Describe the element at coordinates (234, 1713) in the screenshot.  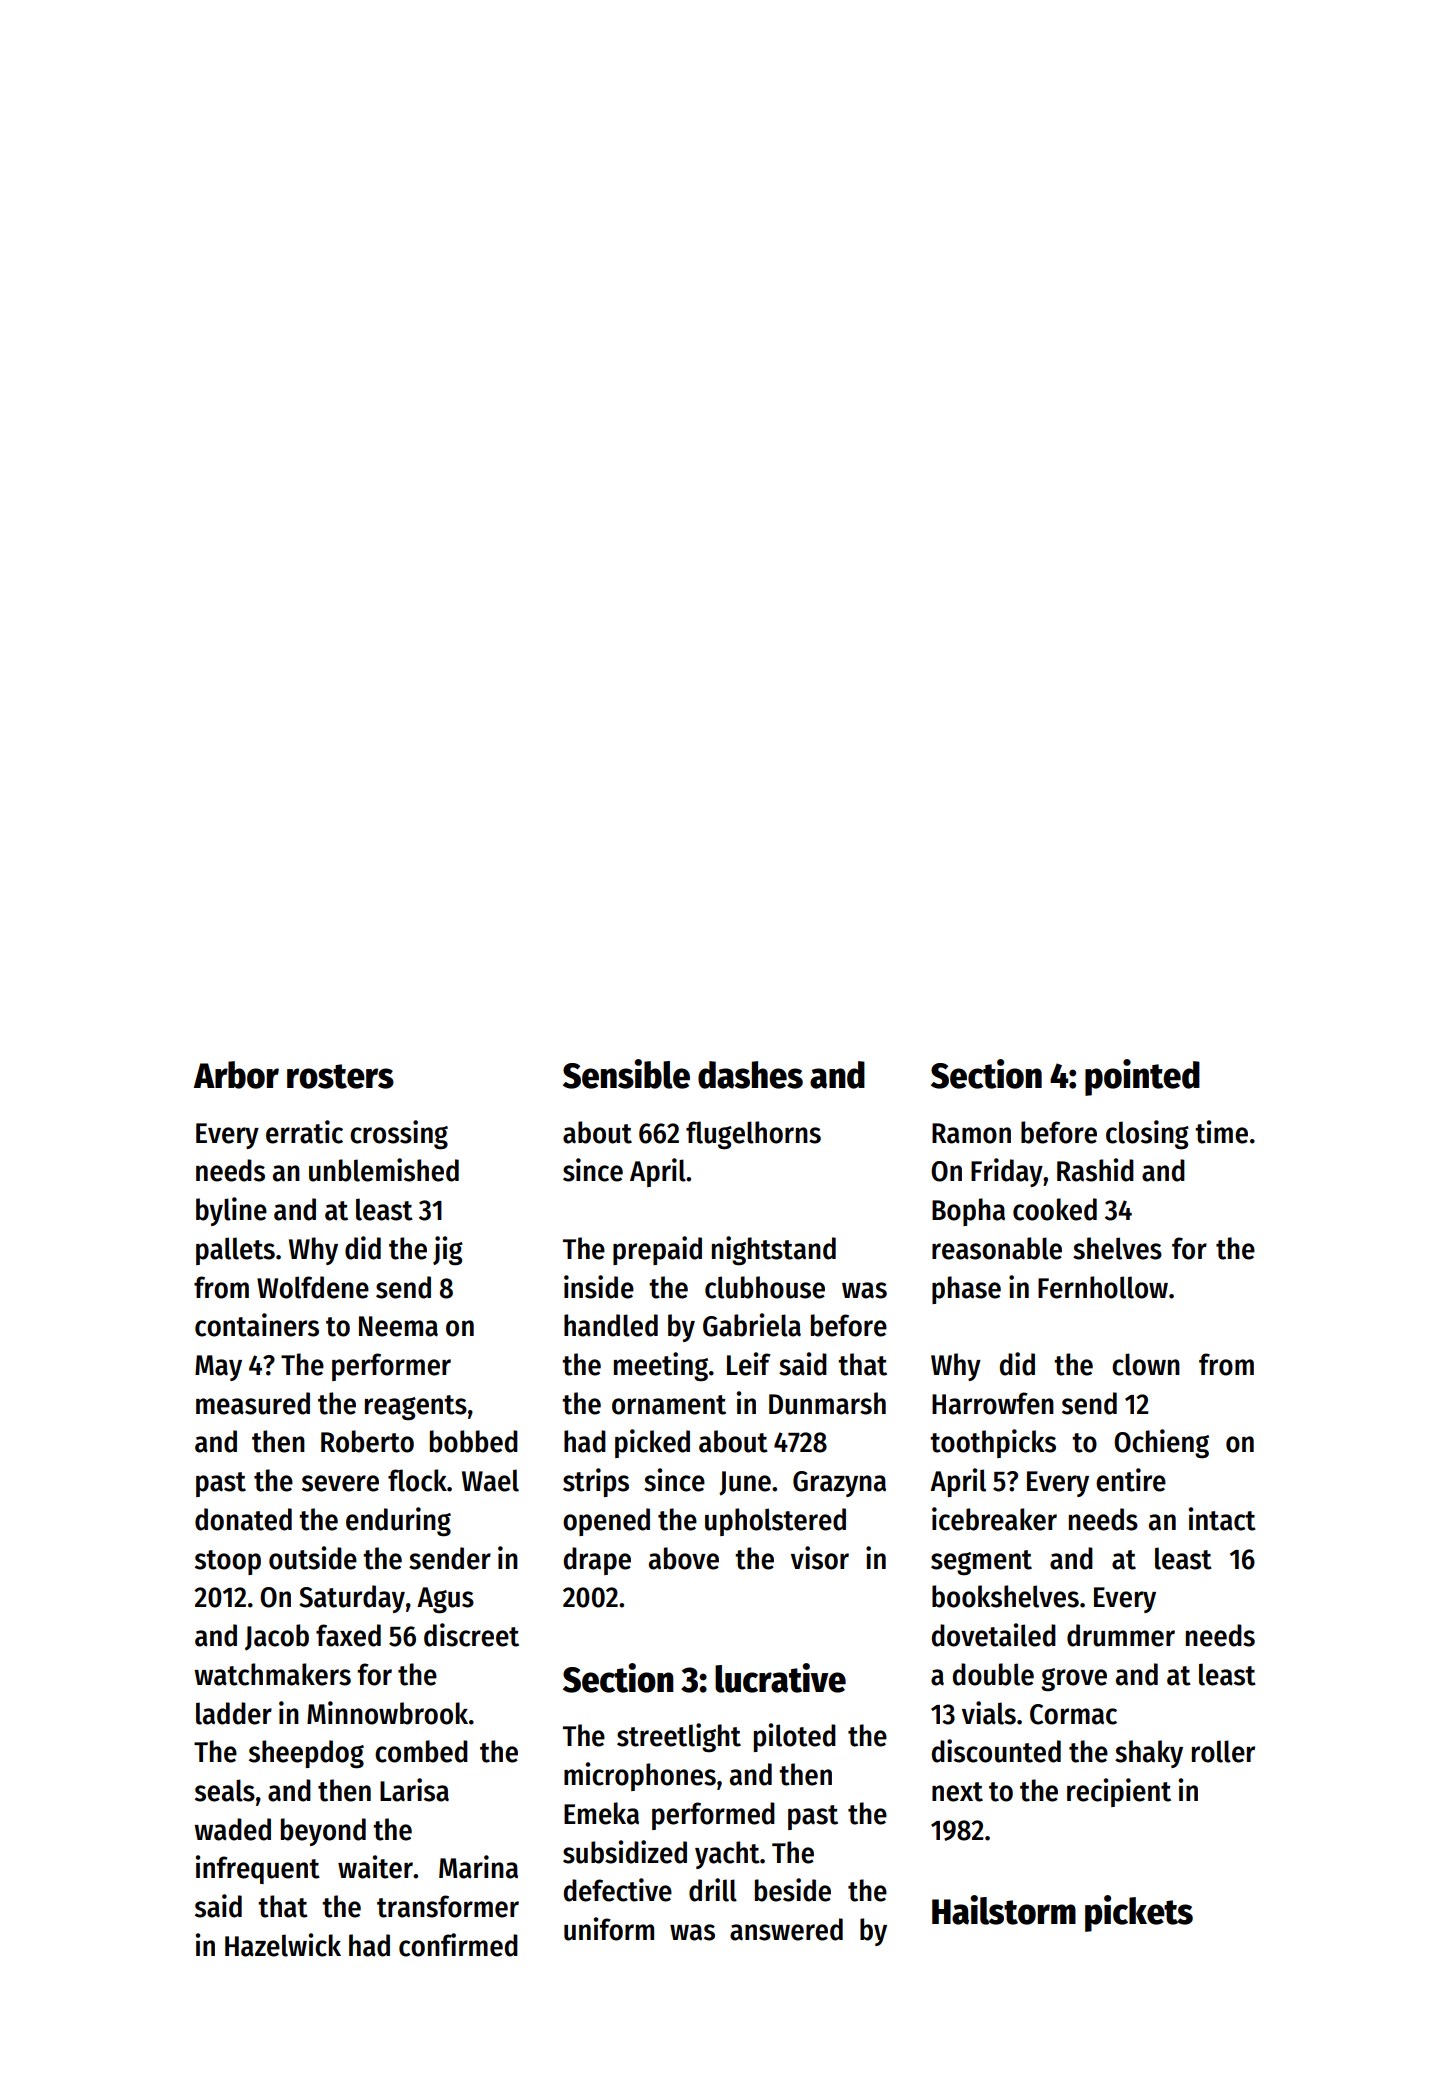
I see `ladder` at that location.
